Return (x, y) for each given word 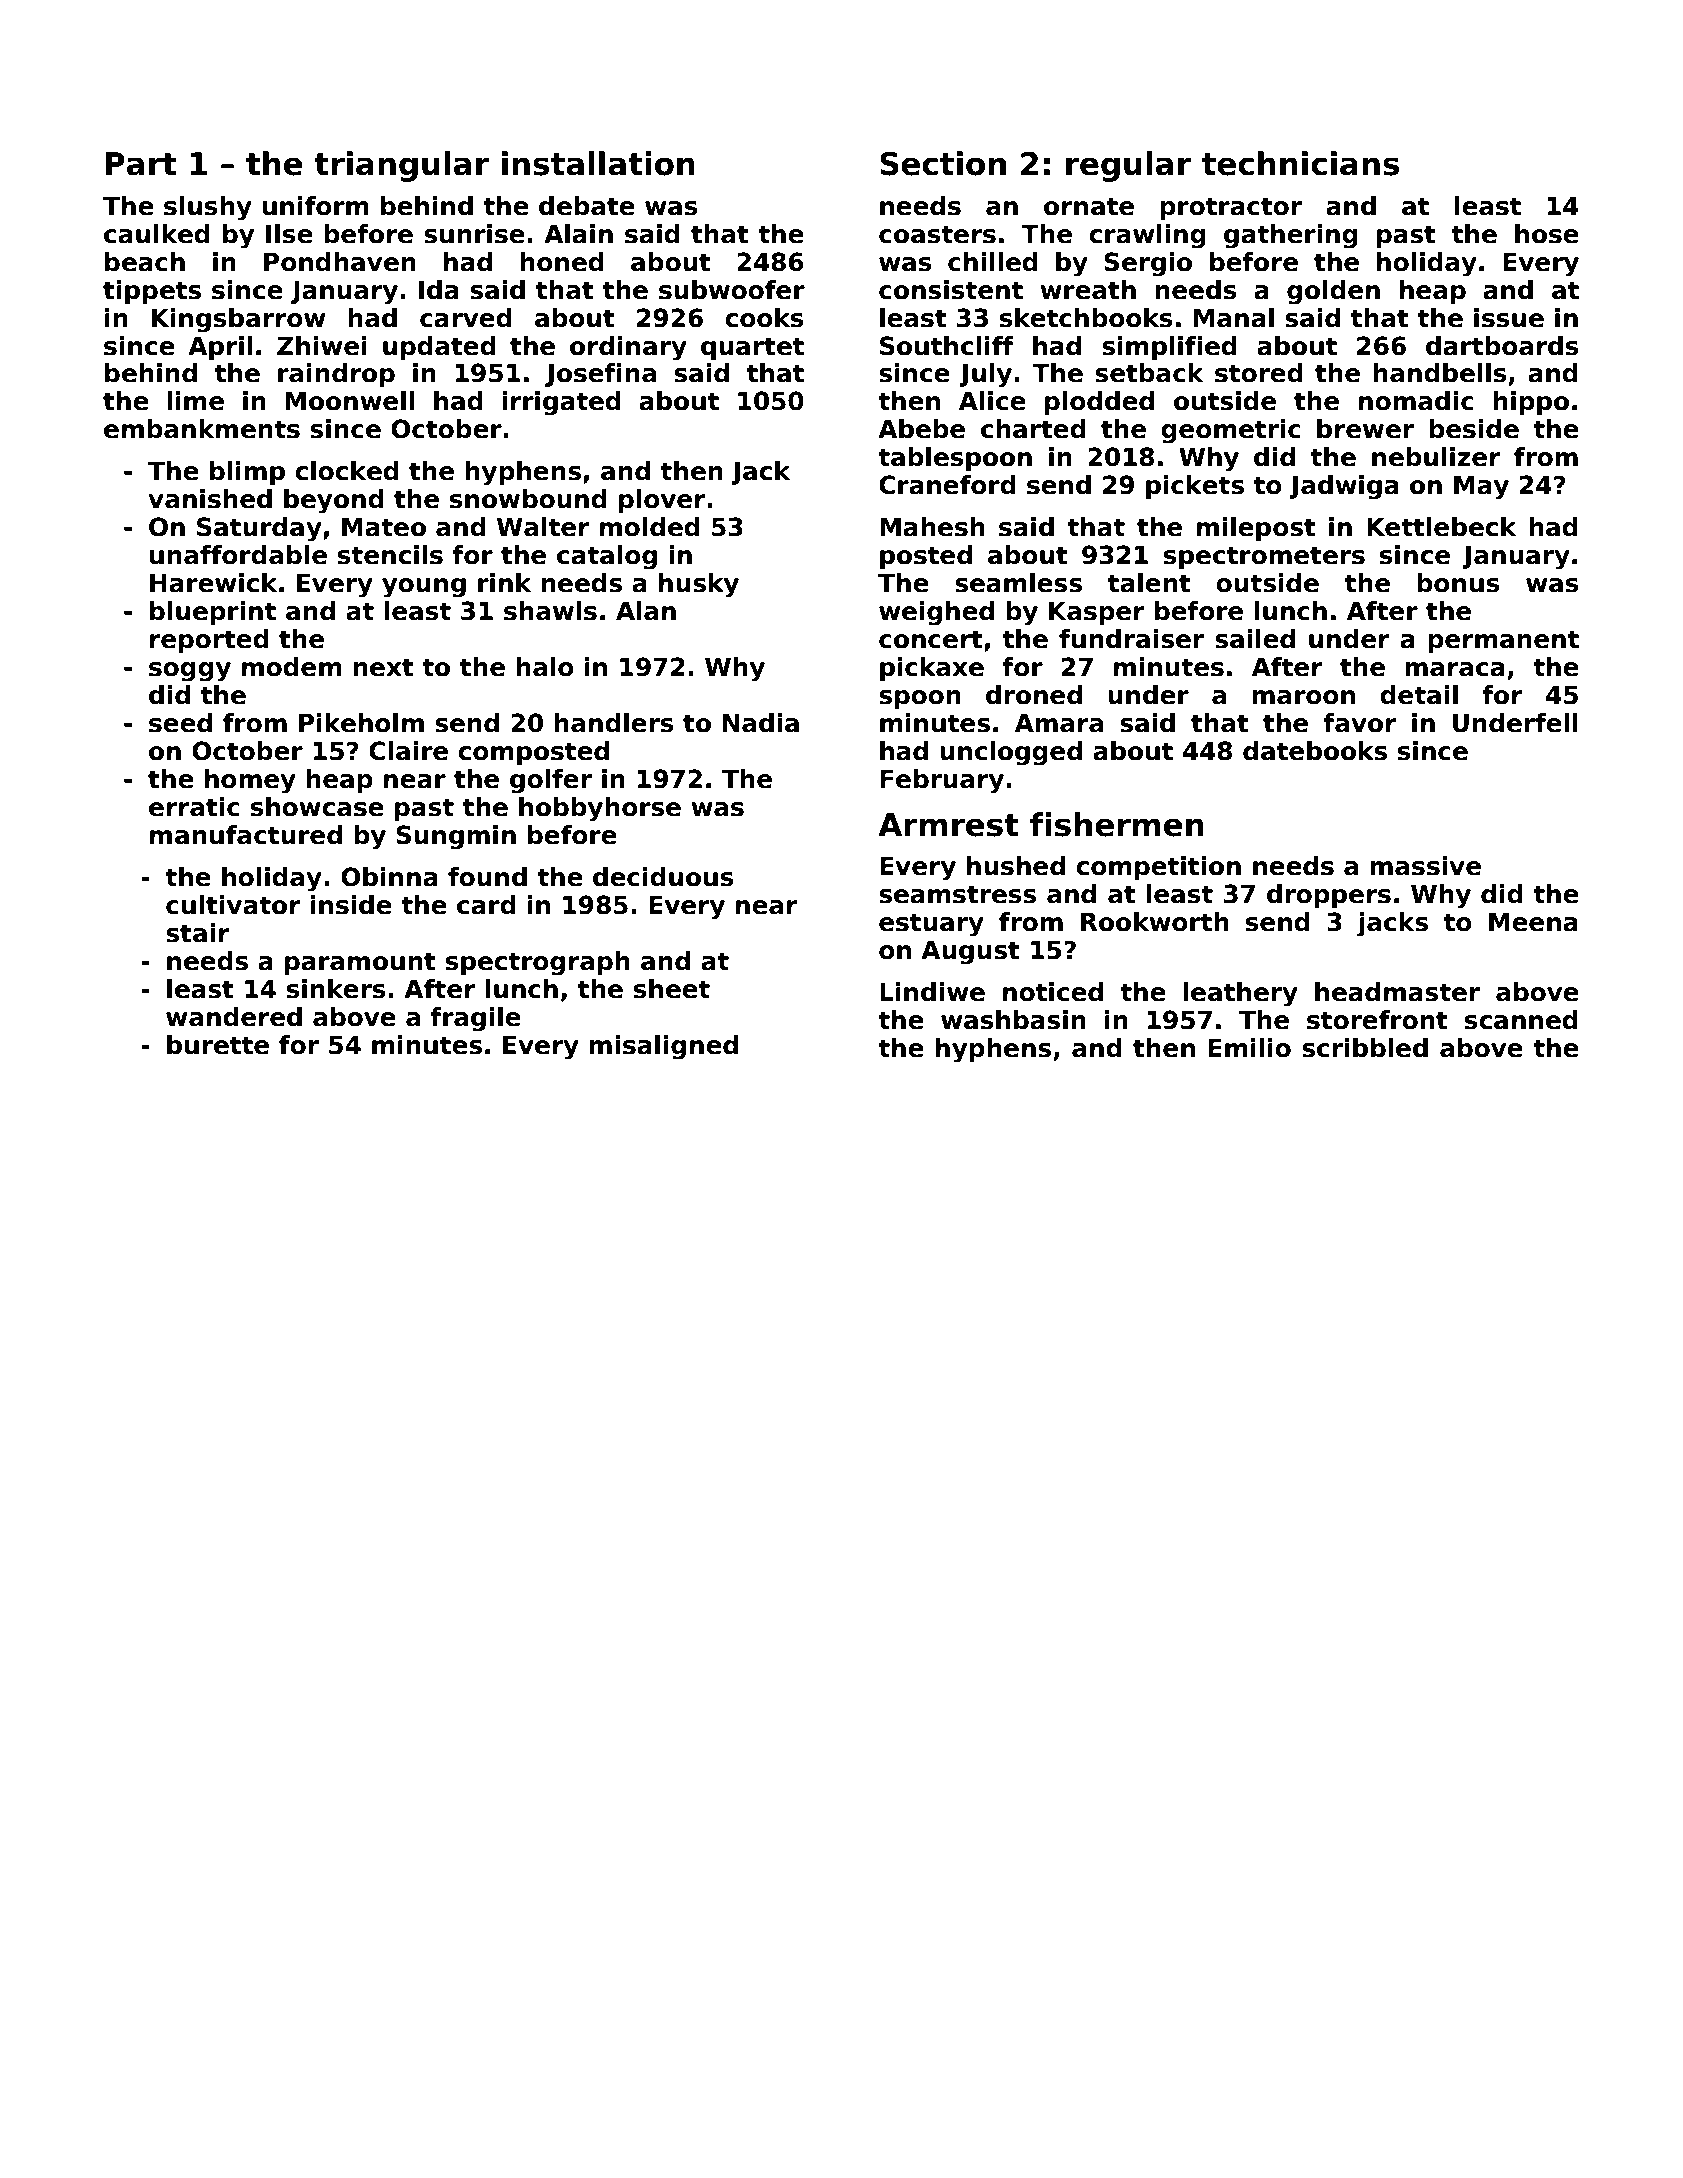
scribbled (1365, 1048)
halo (545, 667)
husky (699, 585)
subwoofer (732, 290)
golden (1333, 292)
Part (140, 164)
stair (197, 933)
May (1481, 488)
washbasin (1013, 1020)
